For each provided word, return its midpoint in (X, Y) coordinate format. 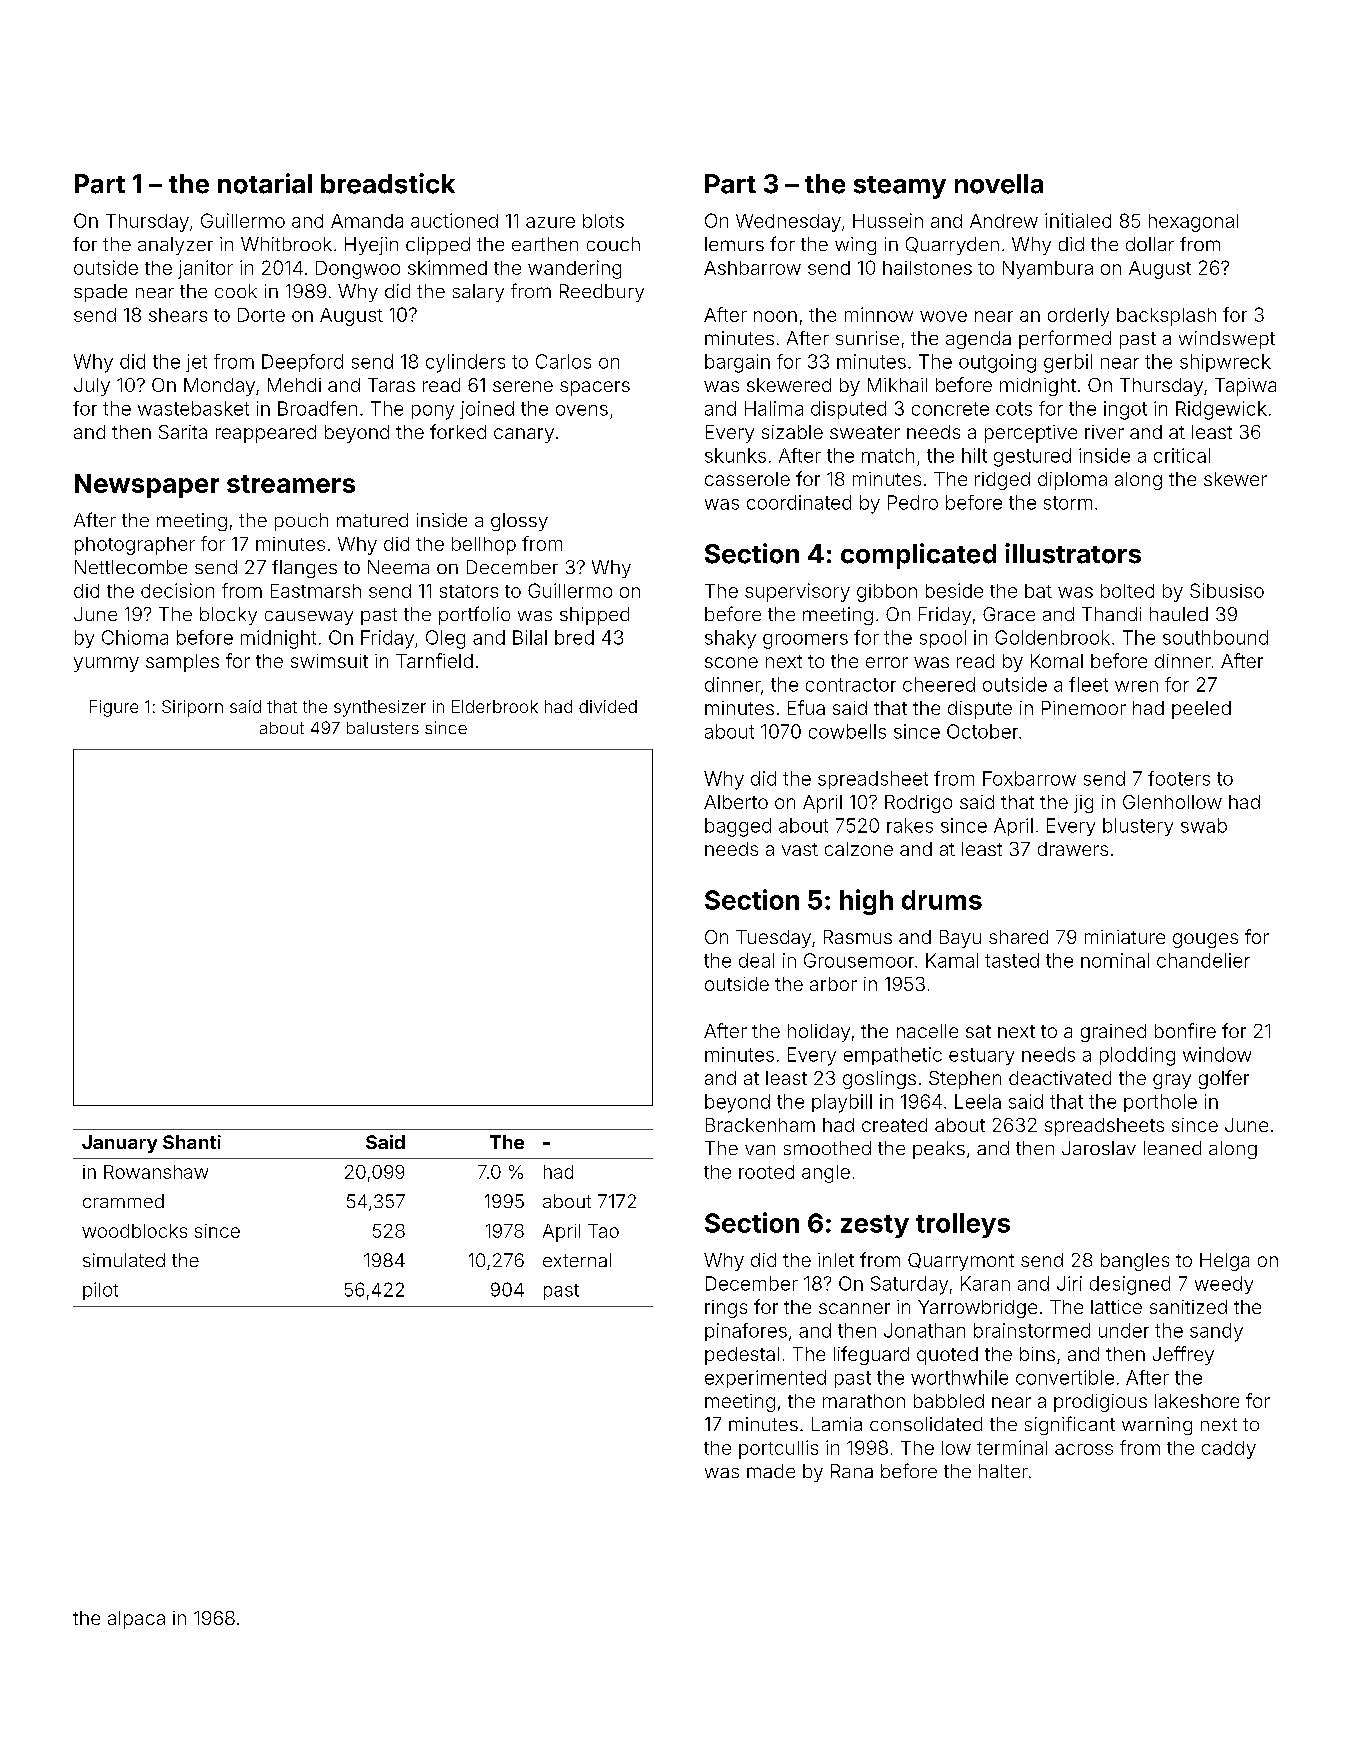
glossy (519, 522)
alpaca (136, 1620)
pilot (100, 1291)
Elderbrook (495, 706)
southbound (1215, 637)
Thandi (1111, 614)
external (577, 1260)
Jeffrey (1183, 1355)
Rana (852, 1471)
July (92, 387)
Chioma (135, 637)
